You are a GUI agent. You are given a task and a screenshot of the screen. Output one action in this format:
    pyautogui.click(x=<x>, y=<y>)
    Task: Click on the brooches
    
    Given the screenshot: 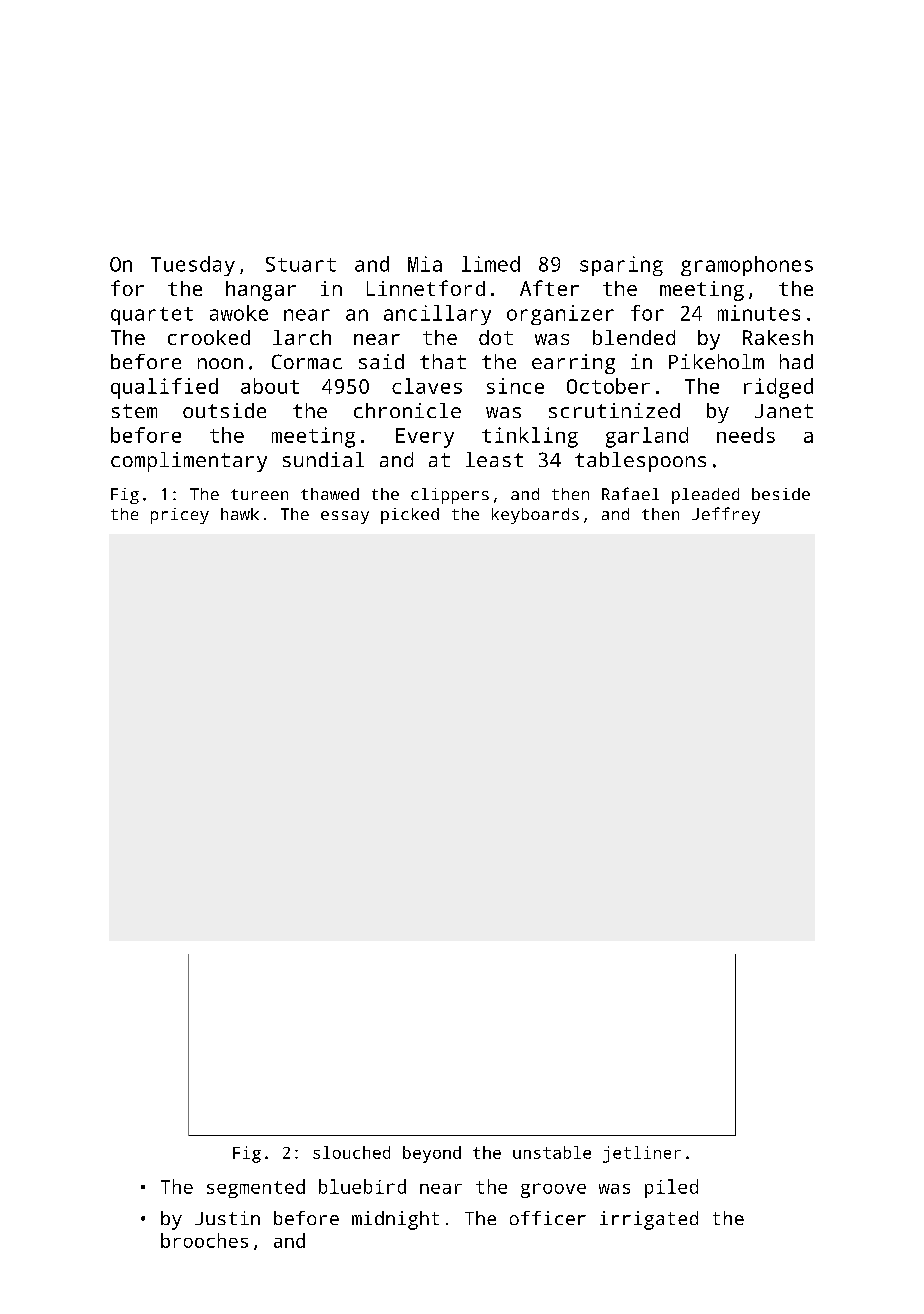 What is the action you would take?
    pyautogui.click(x=204, y=1240)
